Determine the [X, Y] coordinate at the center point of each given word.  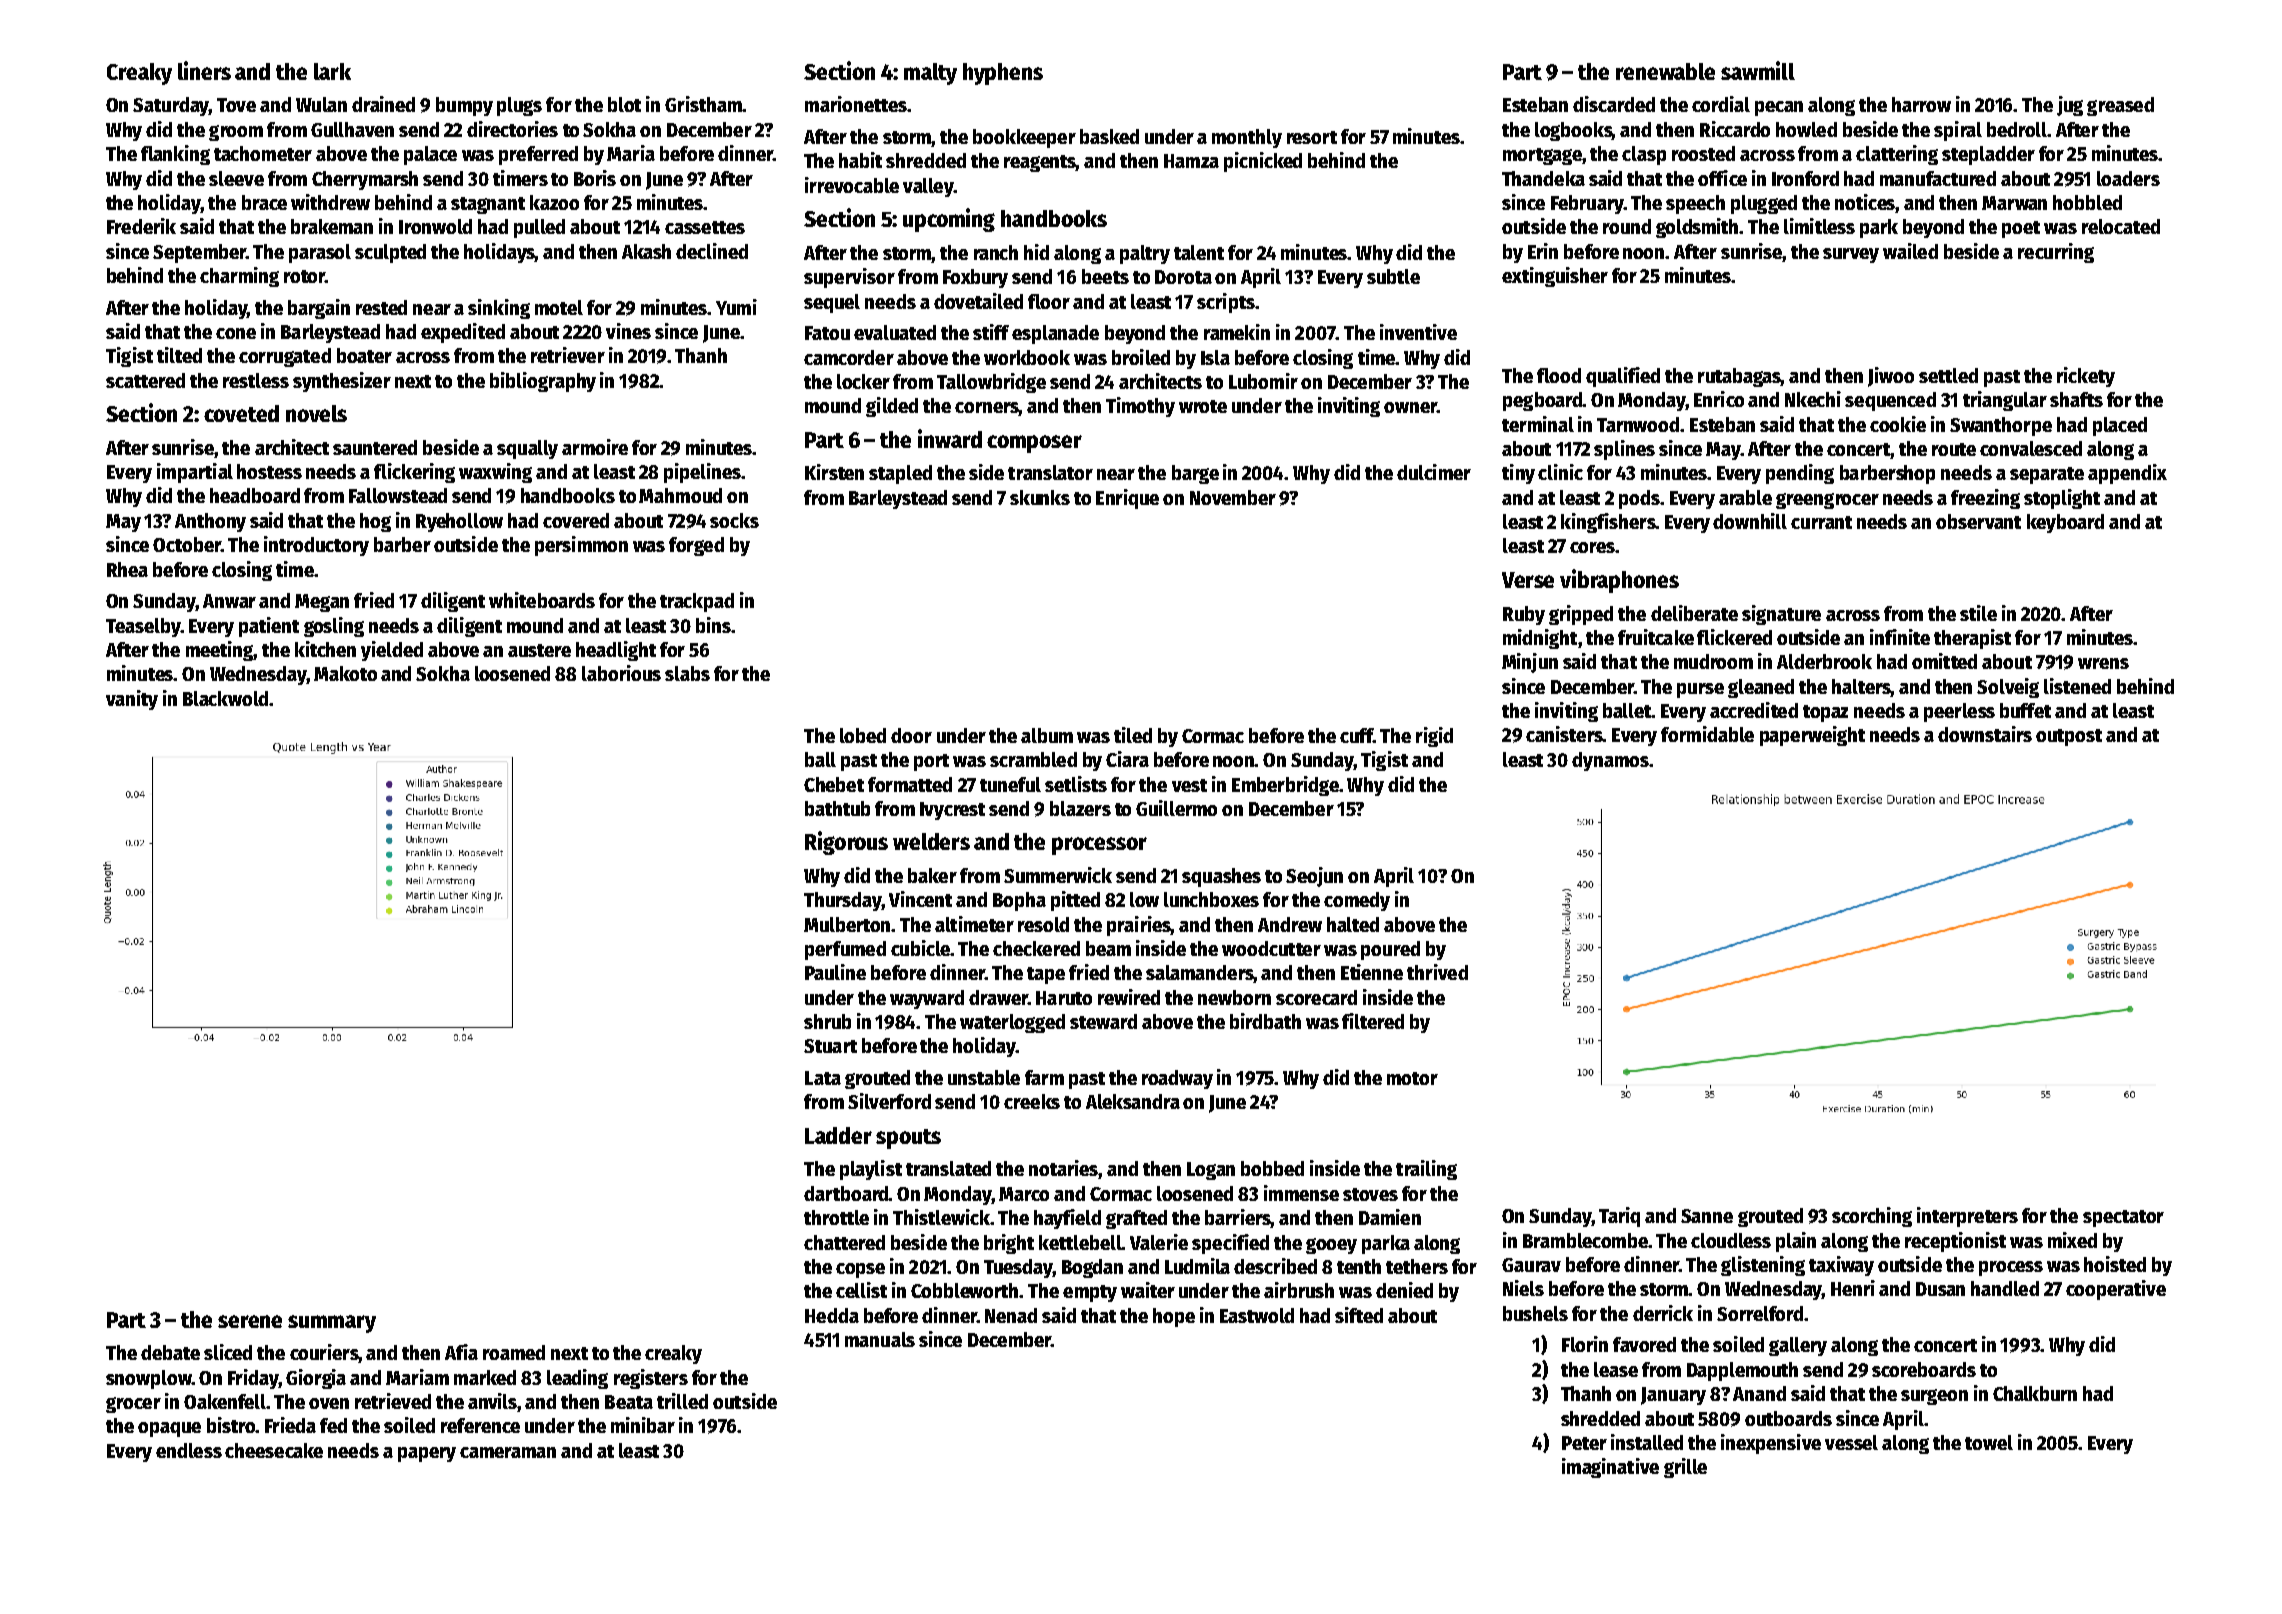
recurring [2056, 253]
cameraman [508, 1452]
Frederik [141, 226]
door [911, 735]
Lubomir [1263, 381]
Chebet [834, 784]
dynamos [1610, 761]
